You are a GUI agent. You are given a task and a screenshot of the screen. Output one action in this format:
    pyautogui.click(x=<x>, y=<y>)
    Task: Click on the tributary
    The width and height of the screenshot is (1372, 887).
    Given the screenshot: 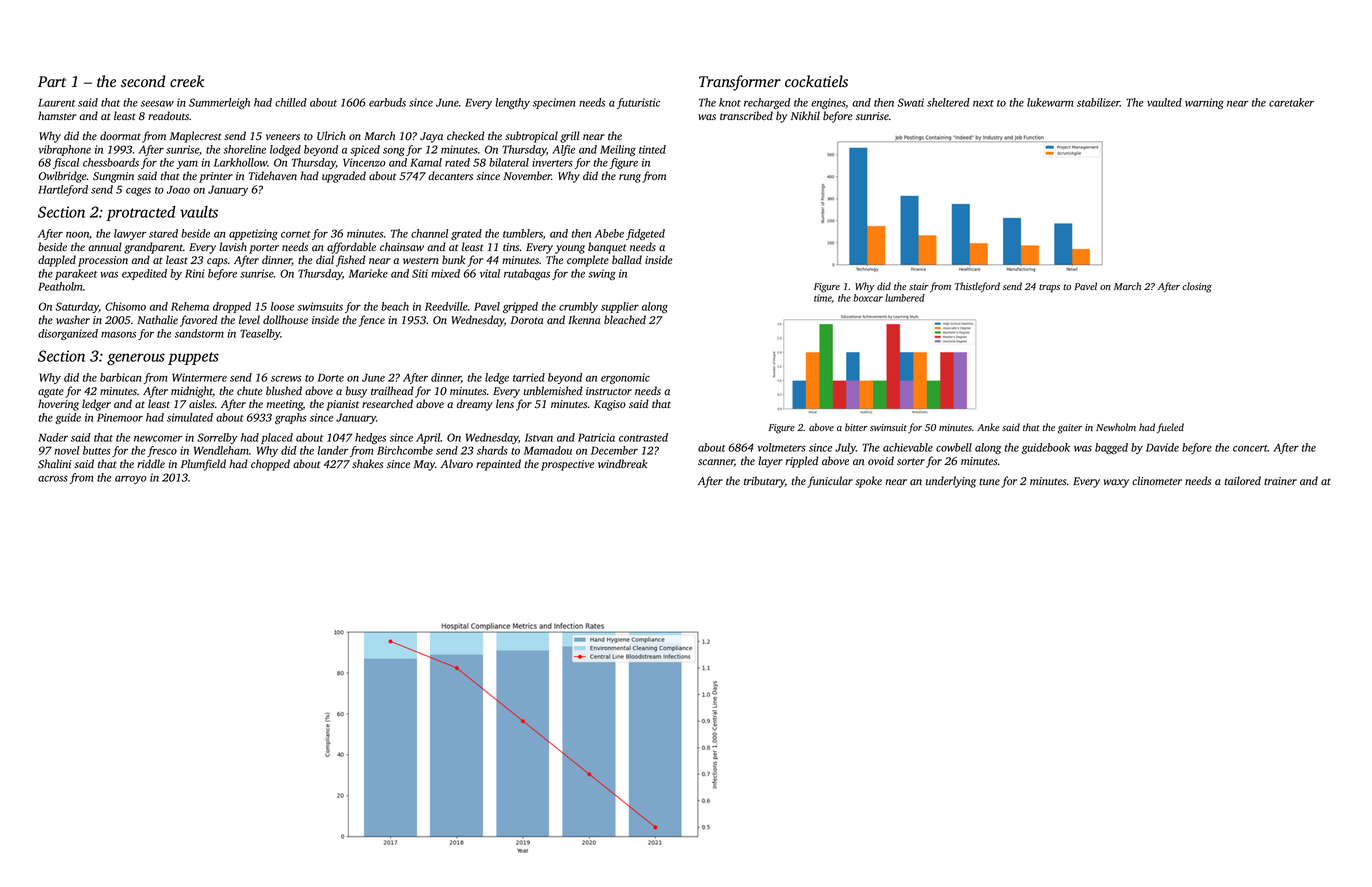 What is the action you would take?
    pyautogui.click(x=764, y=482)
